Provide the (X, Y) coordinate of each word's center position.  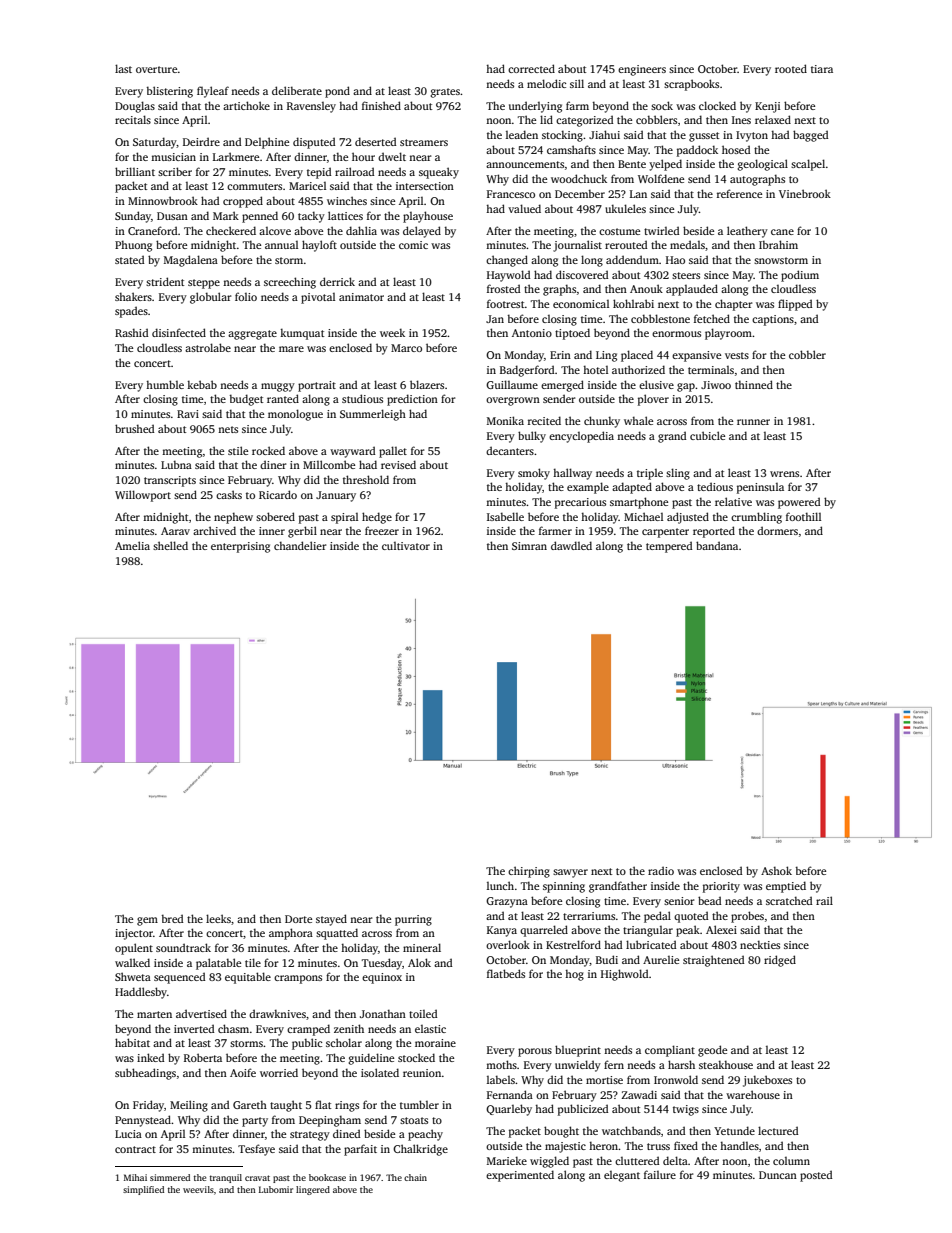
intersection (425, 186)
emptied (786, 887)
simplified (143, 1190)
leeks (218, 918)
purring (413, 920)
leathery (747, 232)
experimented (520, 1176)
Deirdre (201, 141)
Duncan (778, 1175)
